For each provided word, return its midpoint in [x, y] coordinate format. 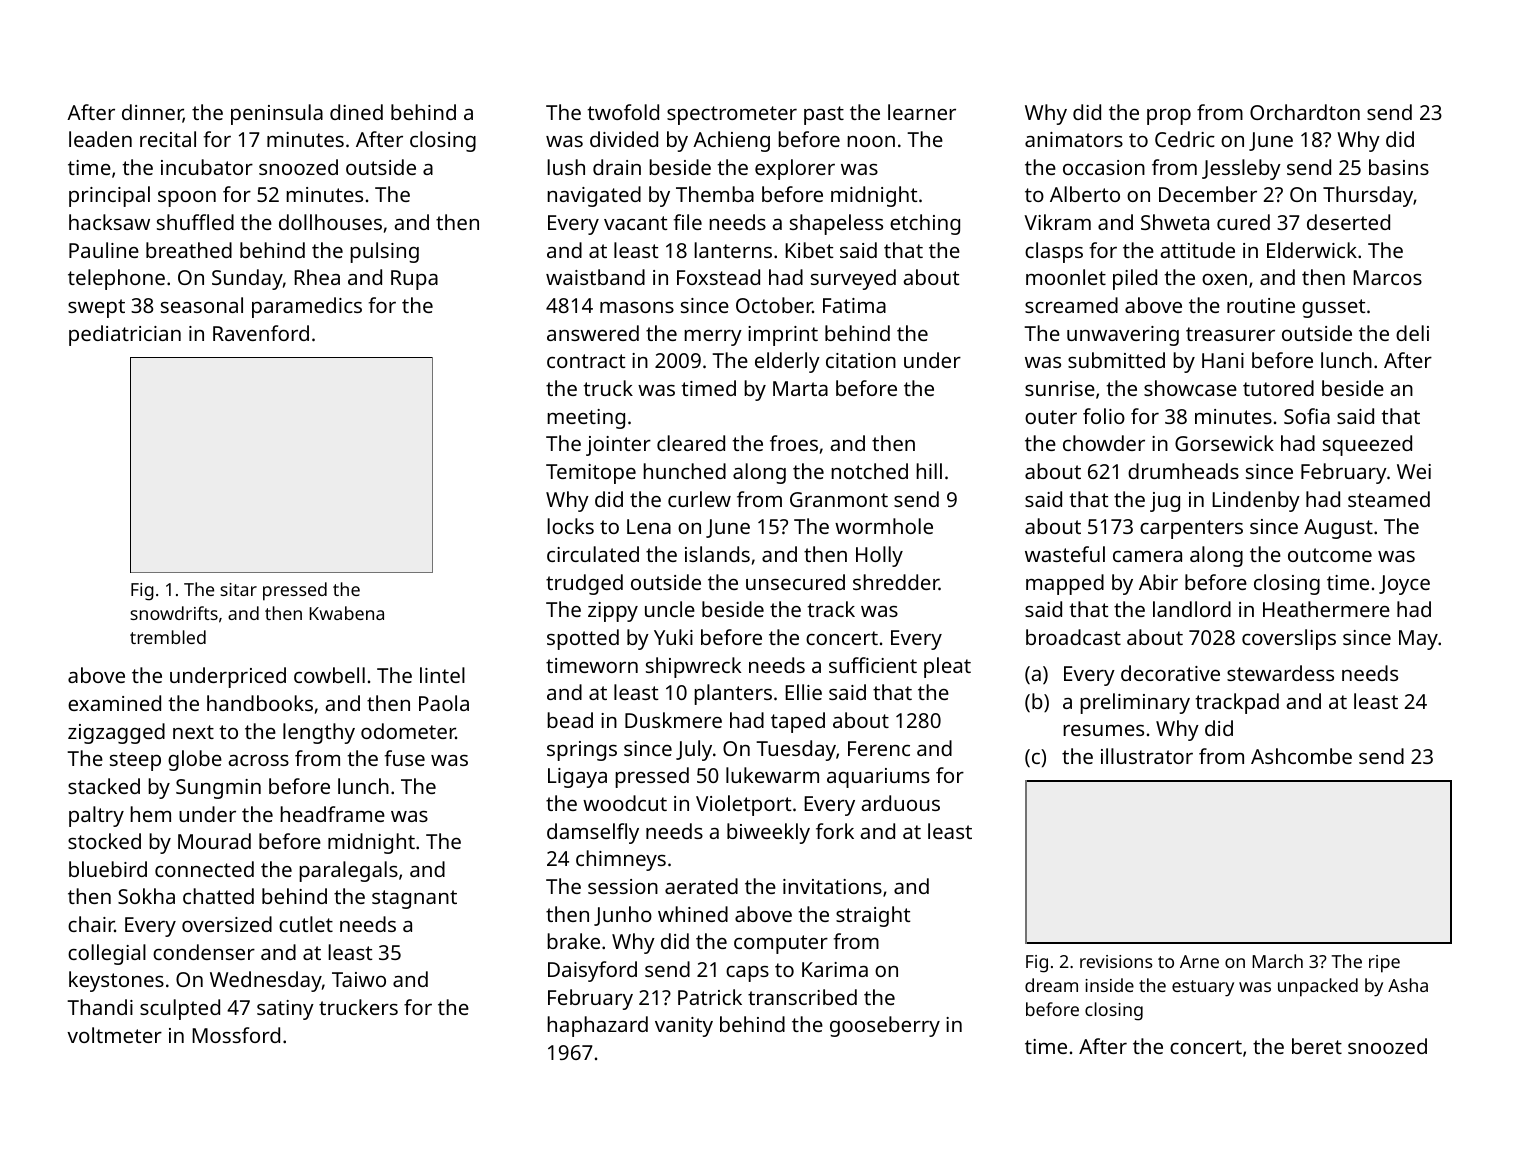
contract [586, 361]
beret [1317, 1046]
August [1338, 529]
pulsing [384, 252]
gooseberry [885, 1026]
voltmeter [114, 1035]
